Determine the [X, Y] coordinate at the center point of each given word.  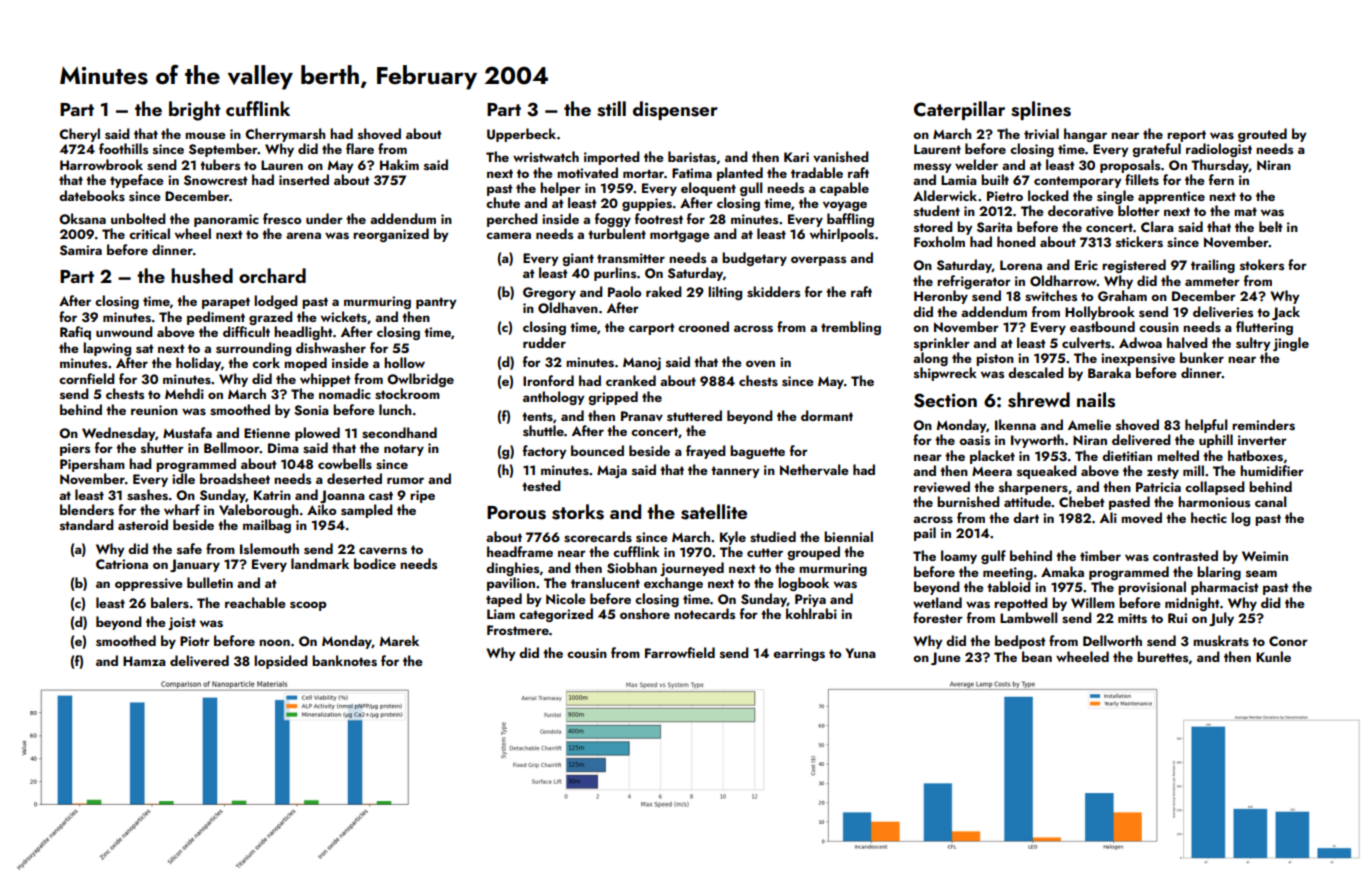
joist [182, 623]
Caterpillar [959, 110]
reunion [154, 410]
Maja [612, 471]
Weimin [1265, 556]
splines [1041, 110]
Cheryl [79, 135]
